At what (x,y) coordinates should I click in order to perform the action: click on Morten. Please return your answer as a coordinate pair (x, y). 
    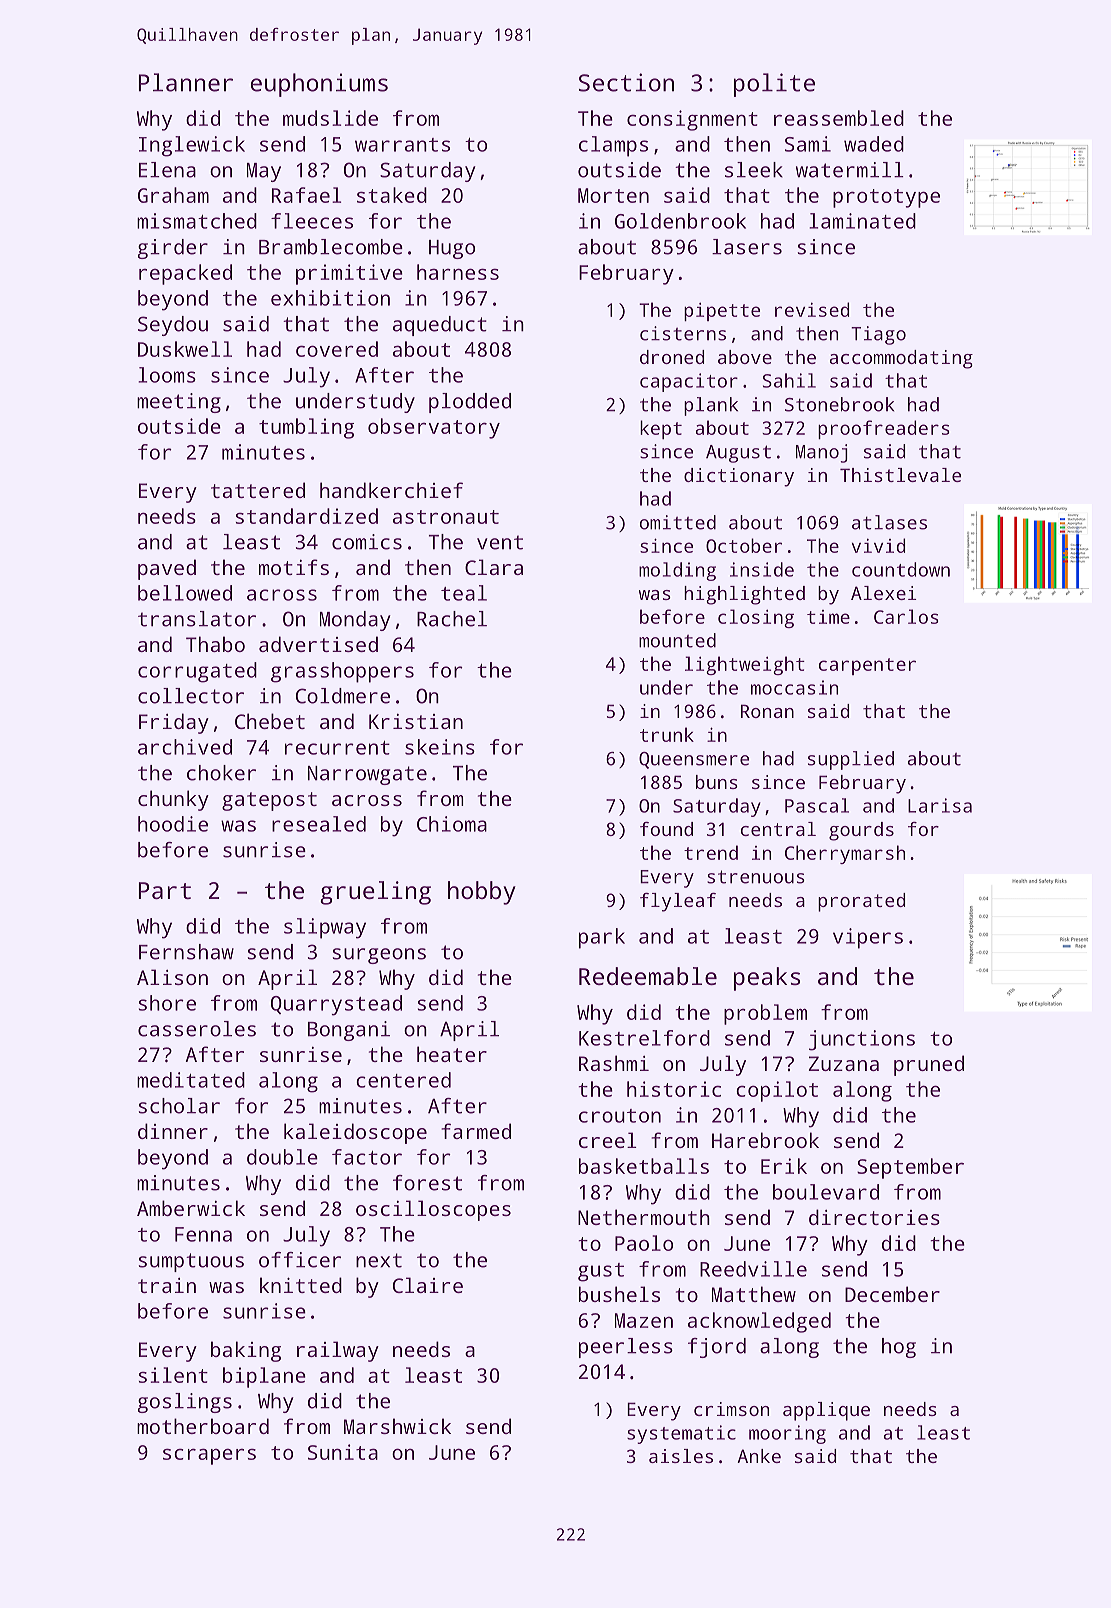
    Looking at the image, I should click on (613, 195).
